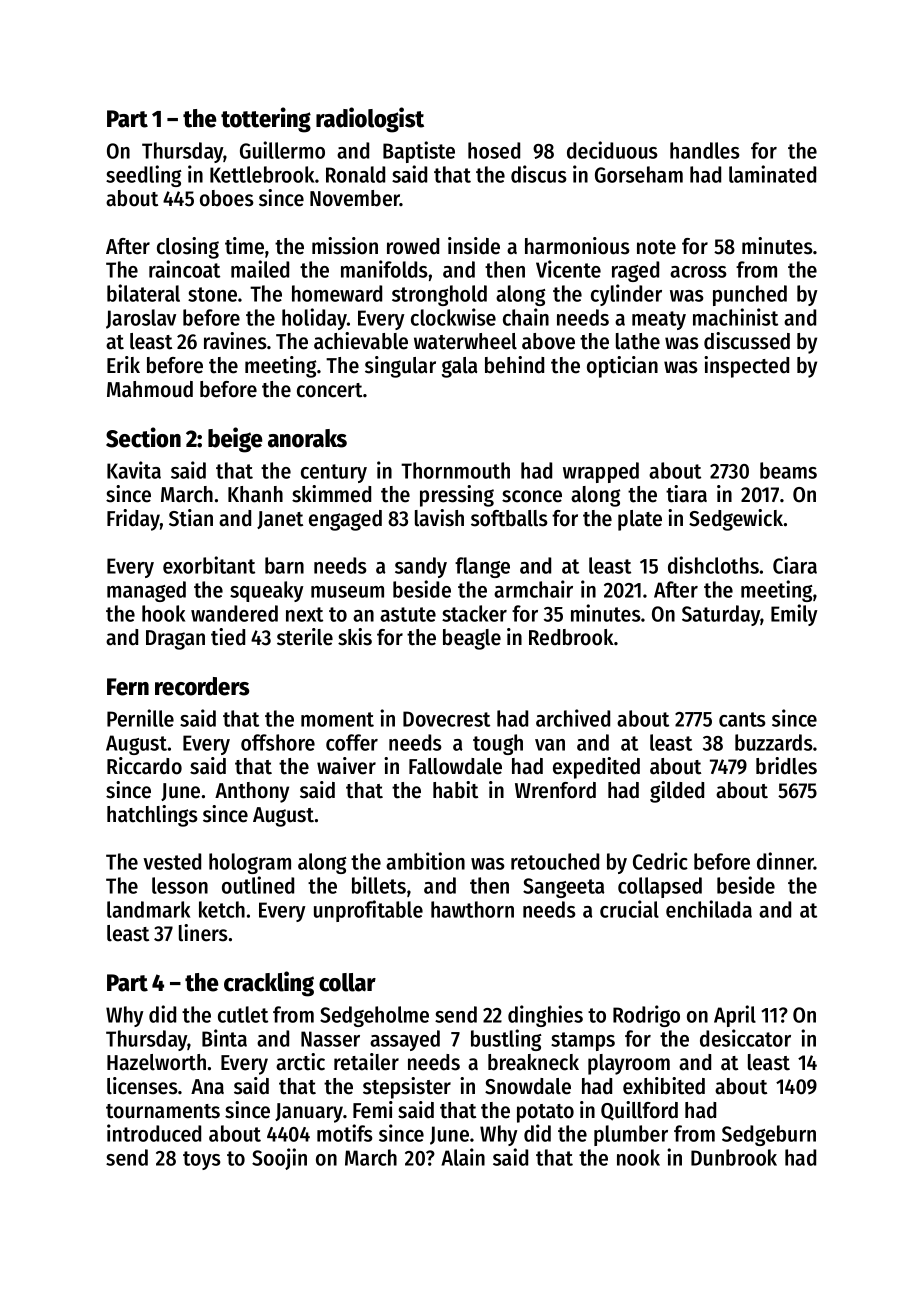 The image size is (924, 1311). What do you see at coordinates (222, 909) in the document?
I see `ketch` at bounding box center [222, 909].
